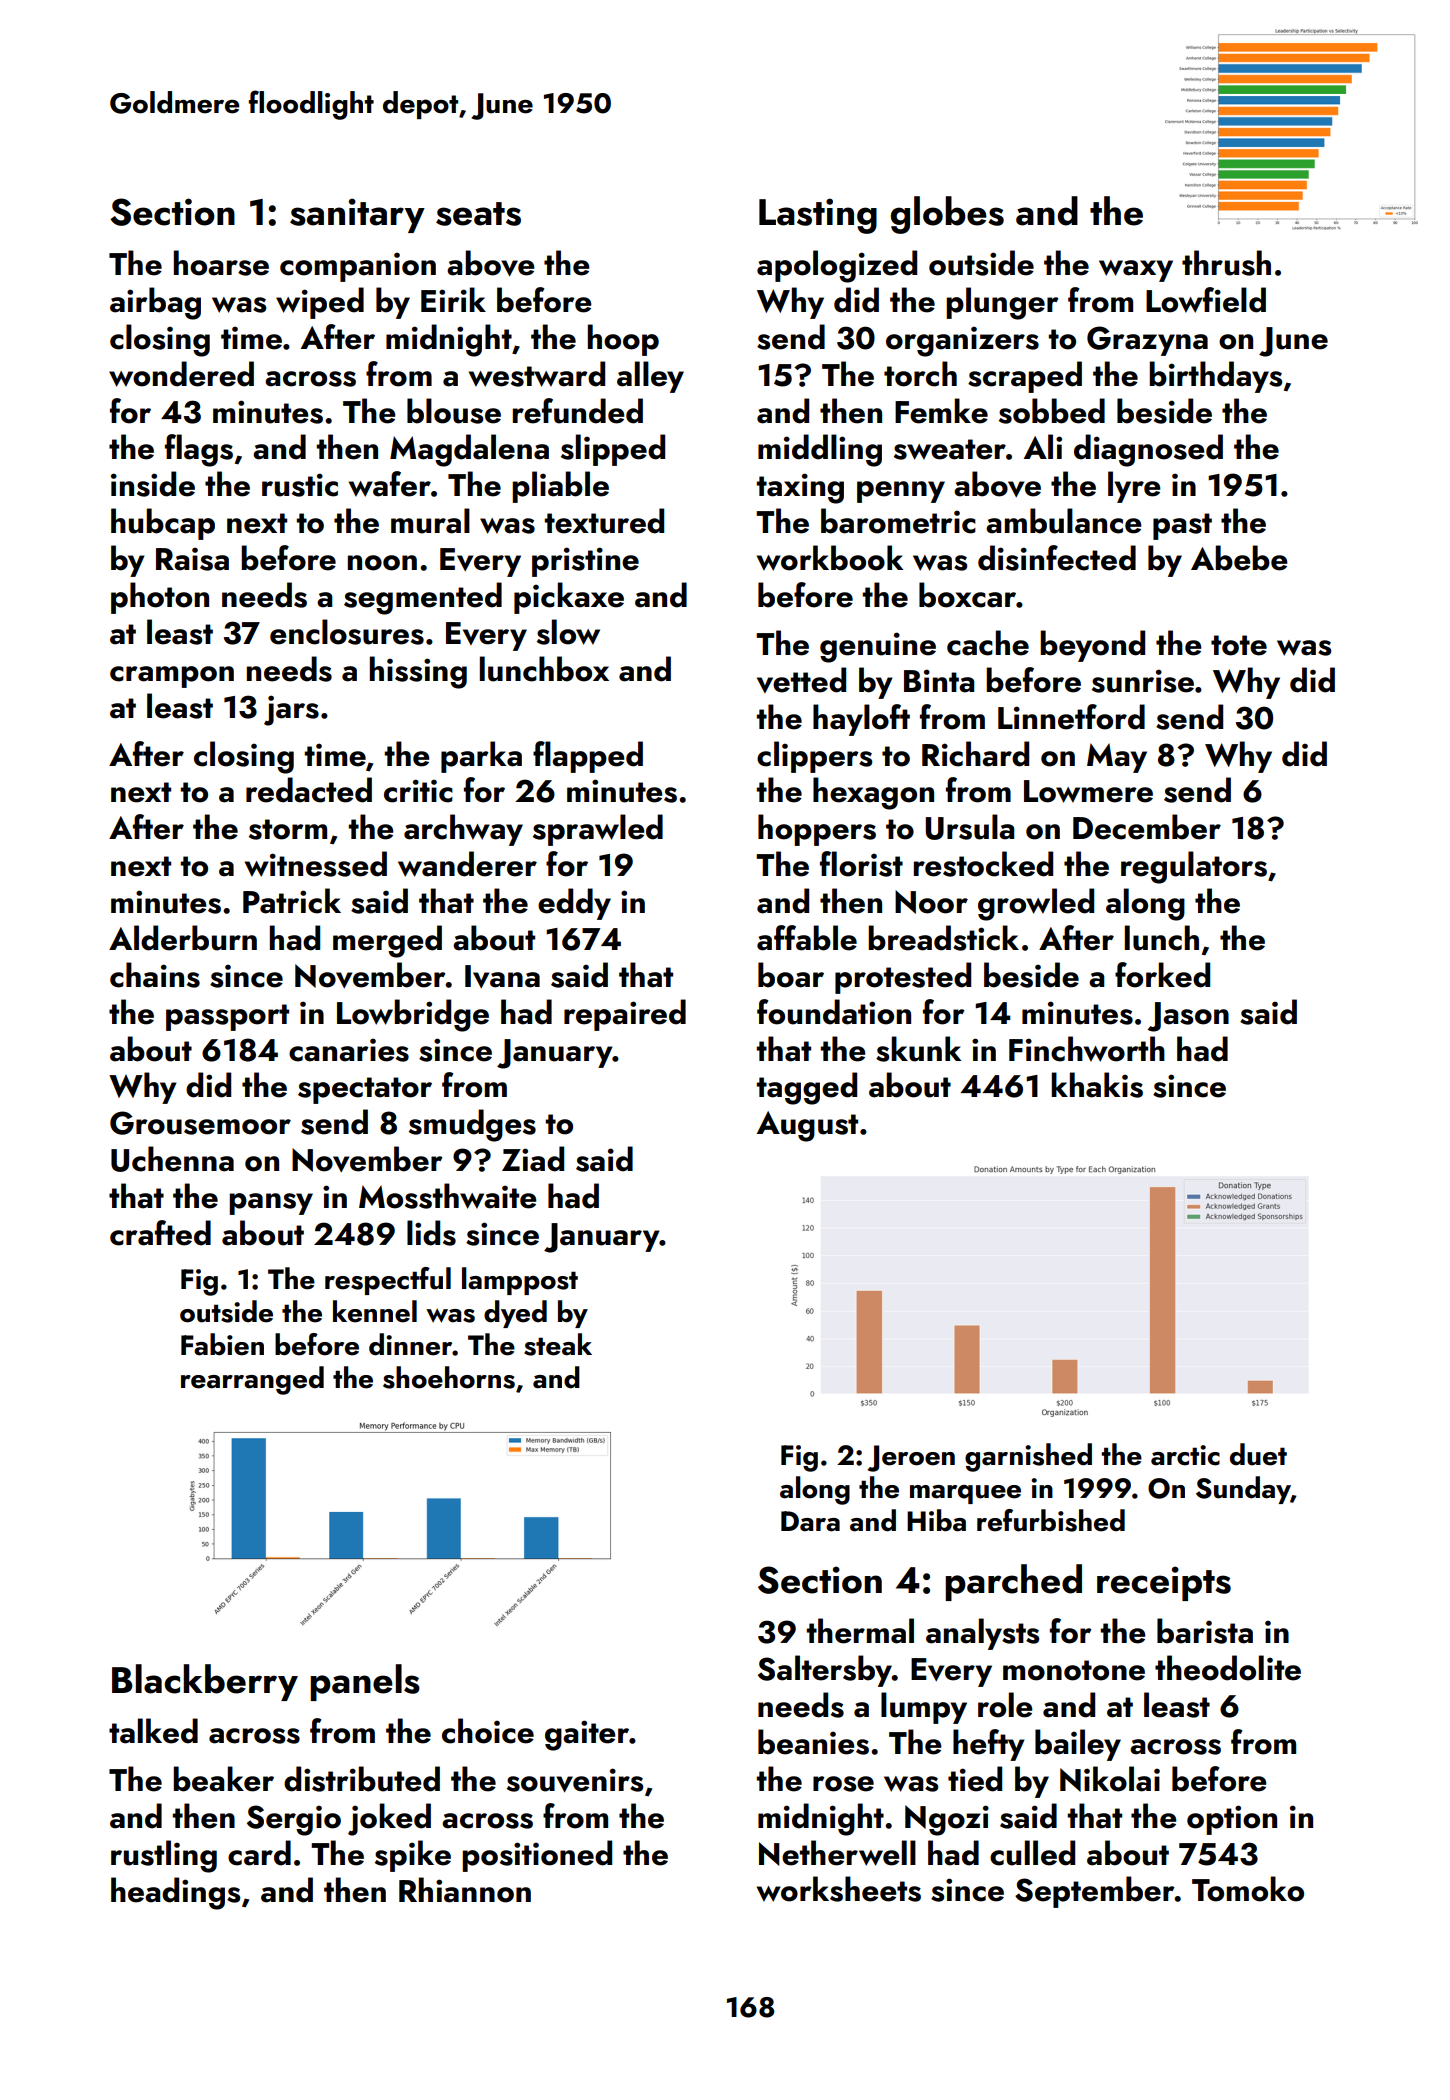 The image size is (1450, 2100). What do you see at coordinates (347, 632) in the document?
I see `enclosures` at bounding box center [347, 632].
